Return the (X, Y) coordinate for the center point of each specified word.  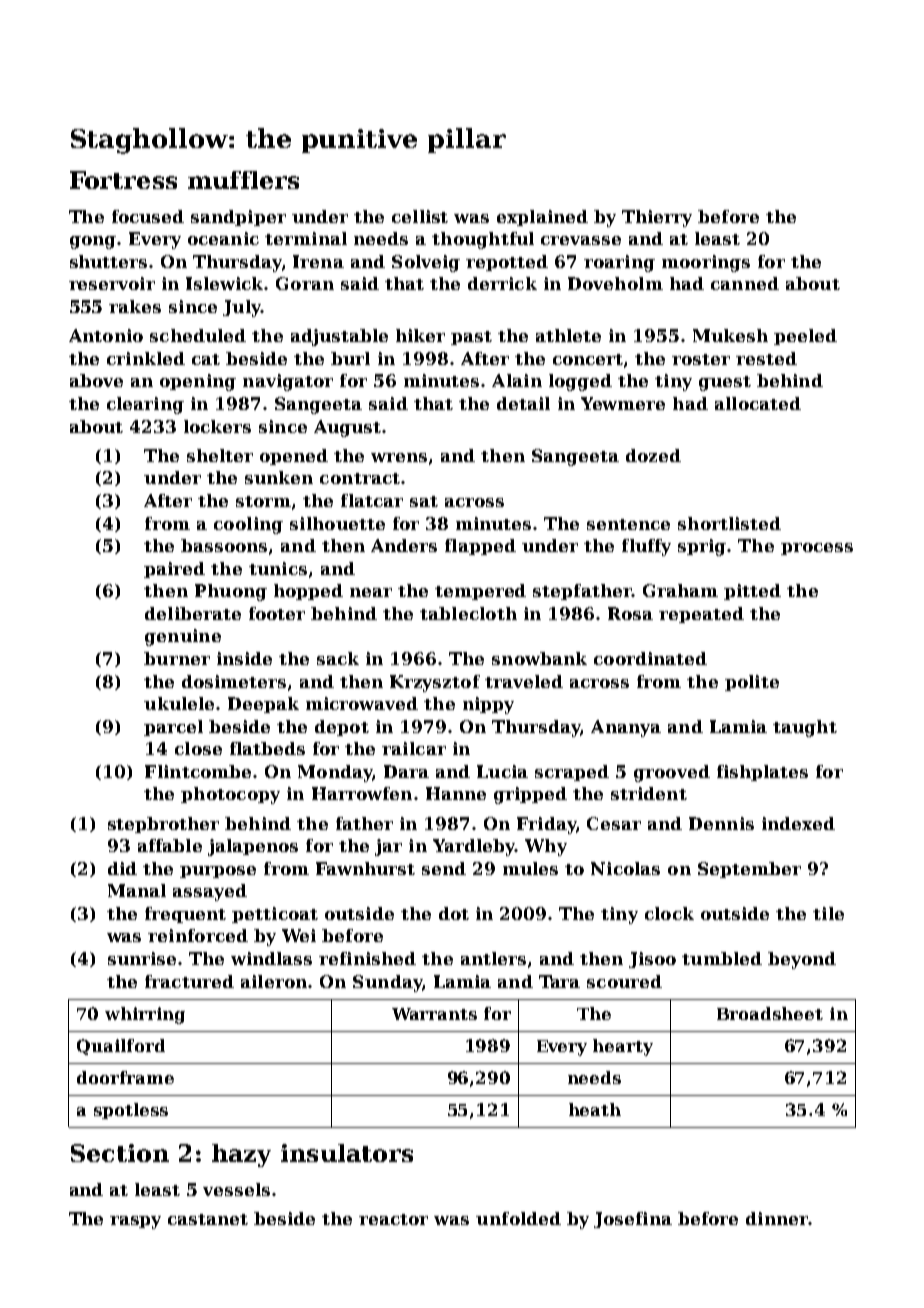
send (444, 868)
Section (120, 1153)
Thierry (657, 218)
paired (174, 570)
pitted (752, 592)
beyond (802, 960)
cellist (420, 216)
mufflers (243, 180)
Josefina (633, 1220)
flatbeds (267, 748)
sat (424, 501)
